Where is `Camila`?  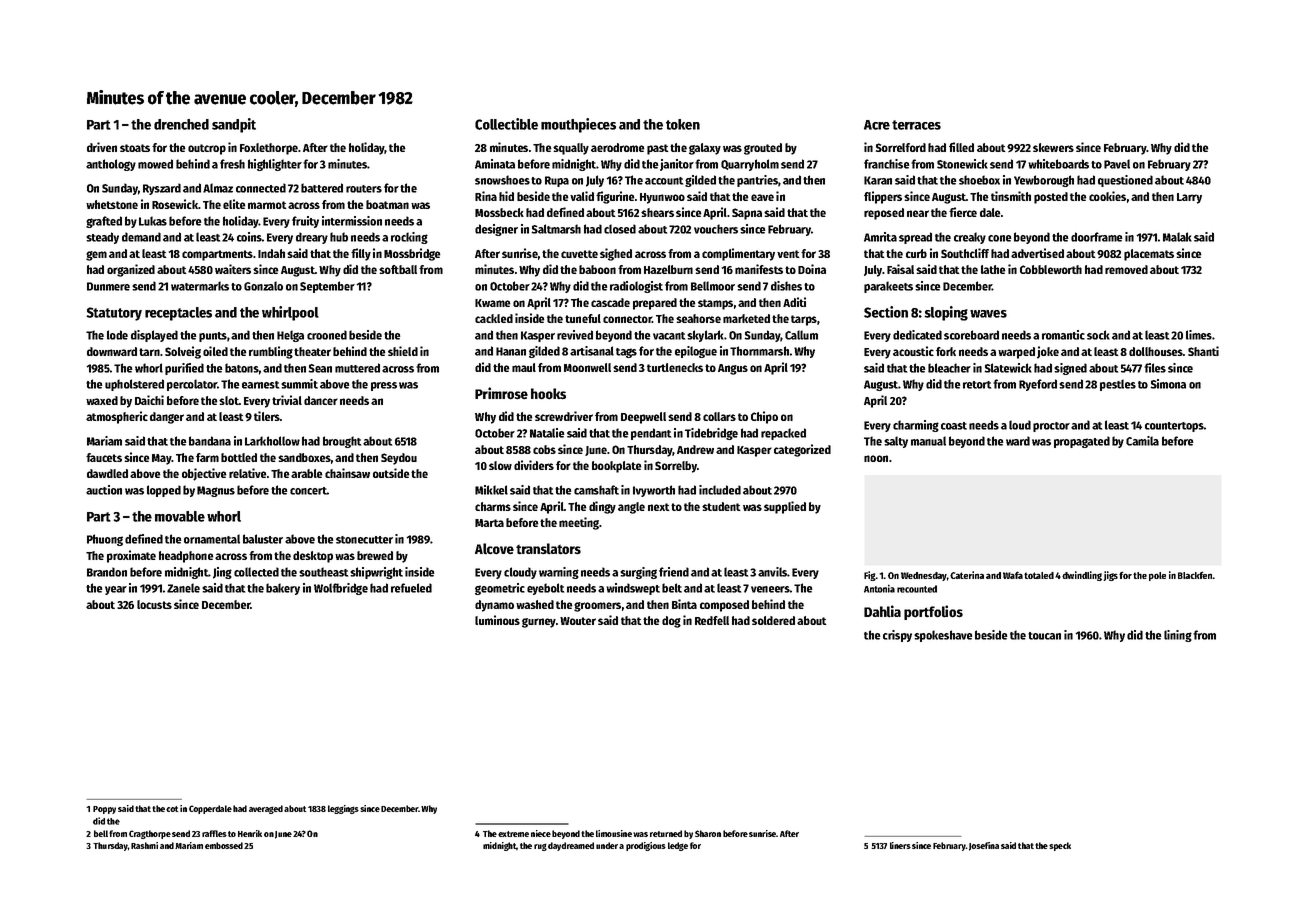 Camila is located at coordinates (1142, 441).
